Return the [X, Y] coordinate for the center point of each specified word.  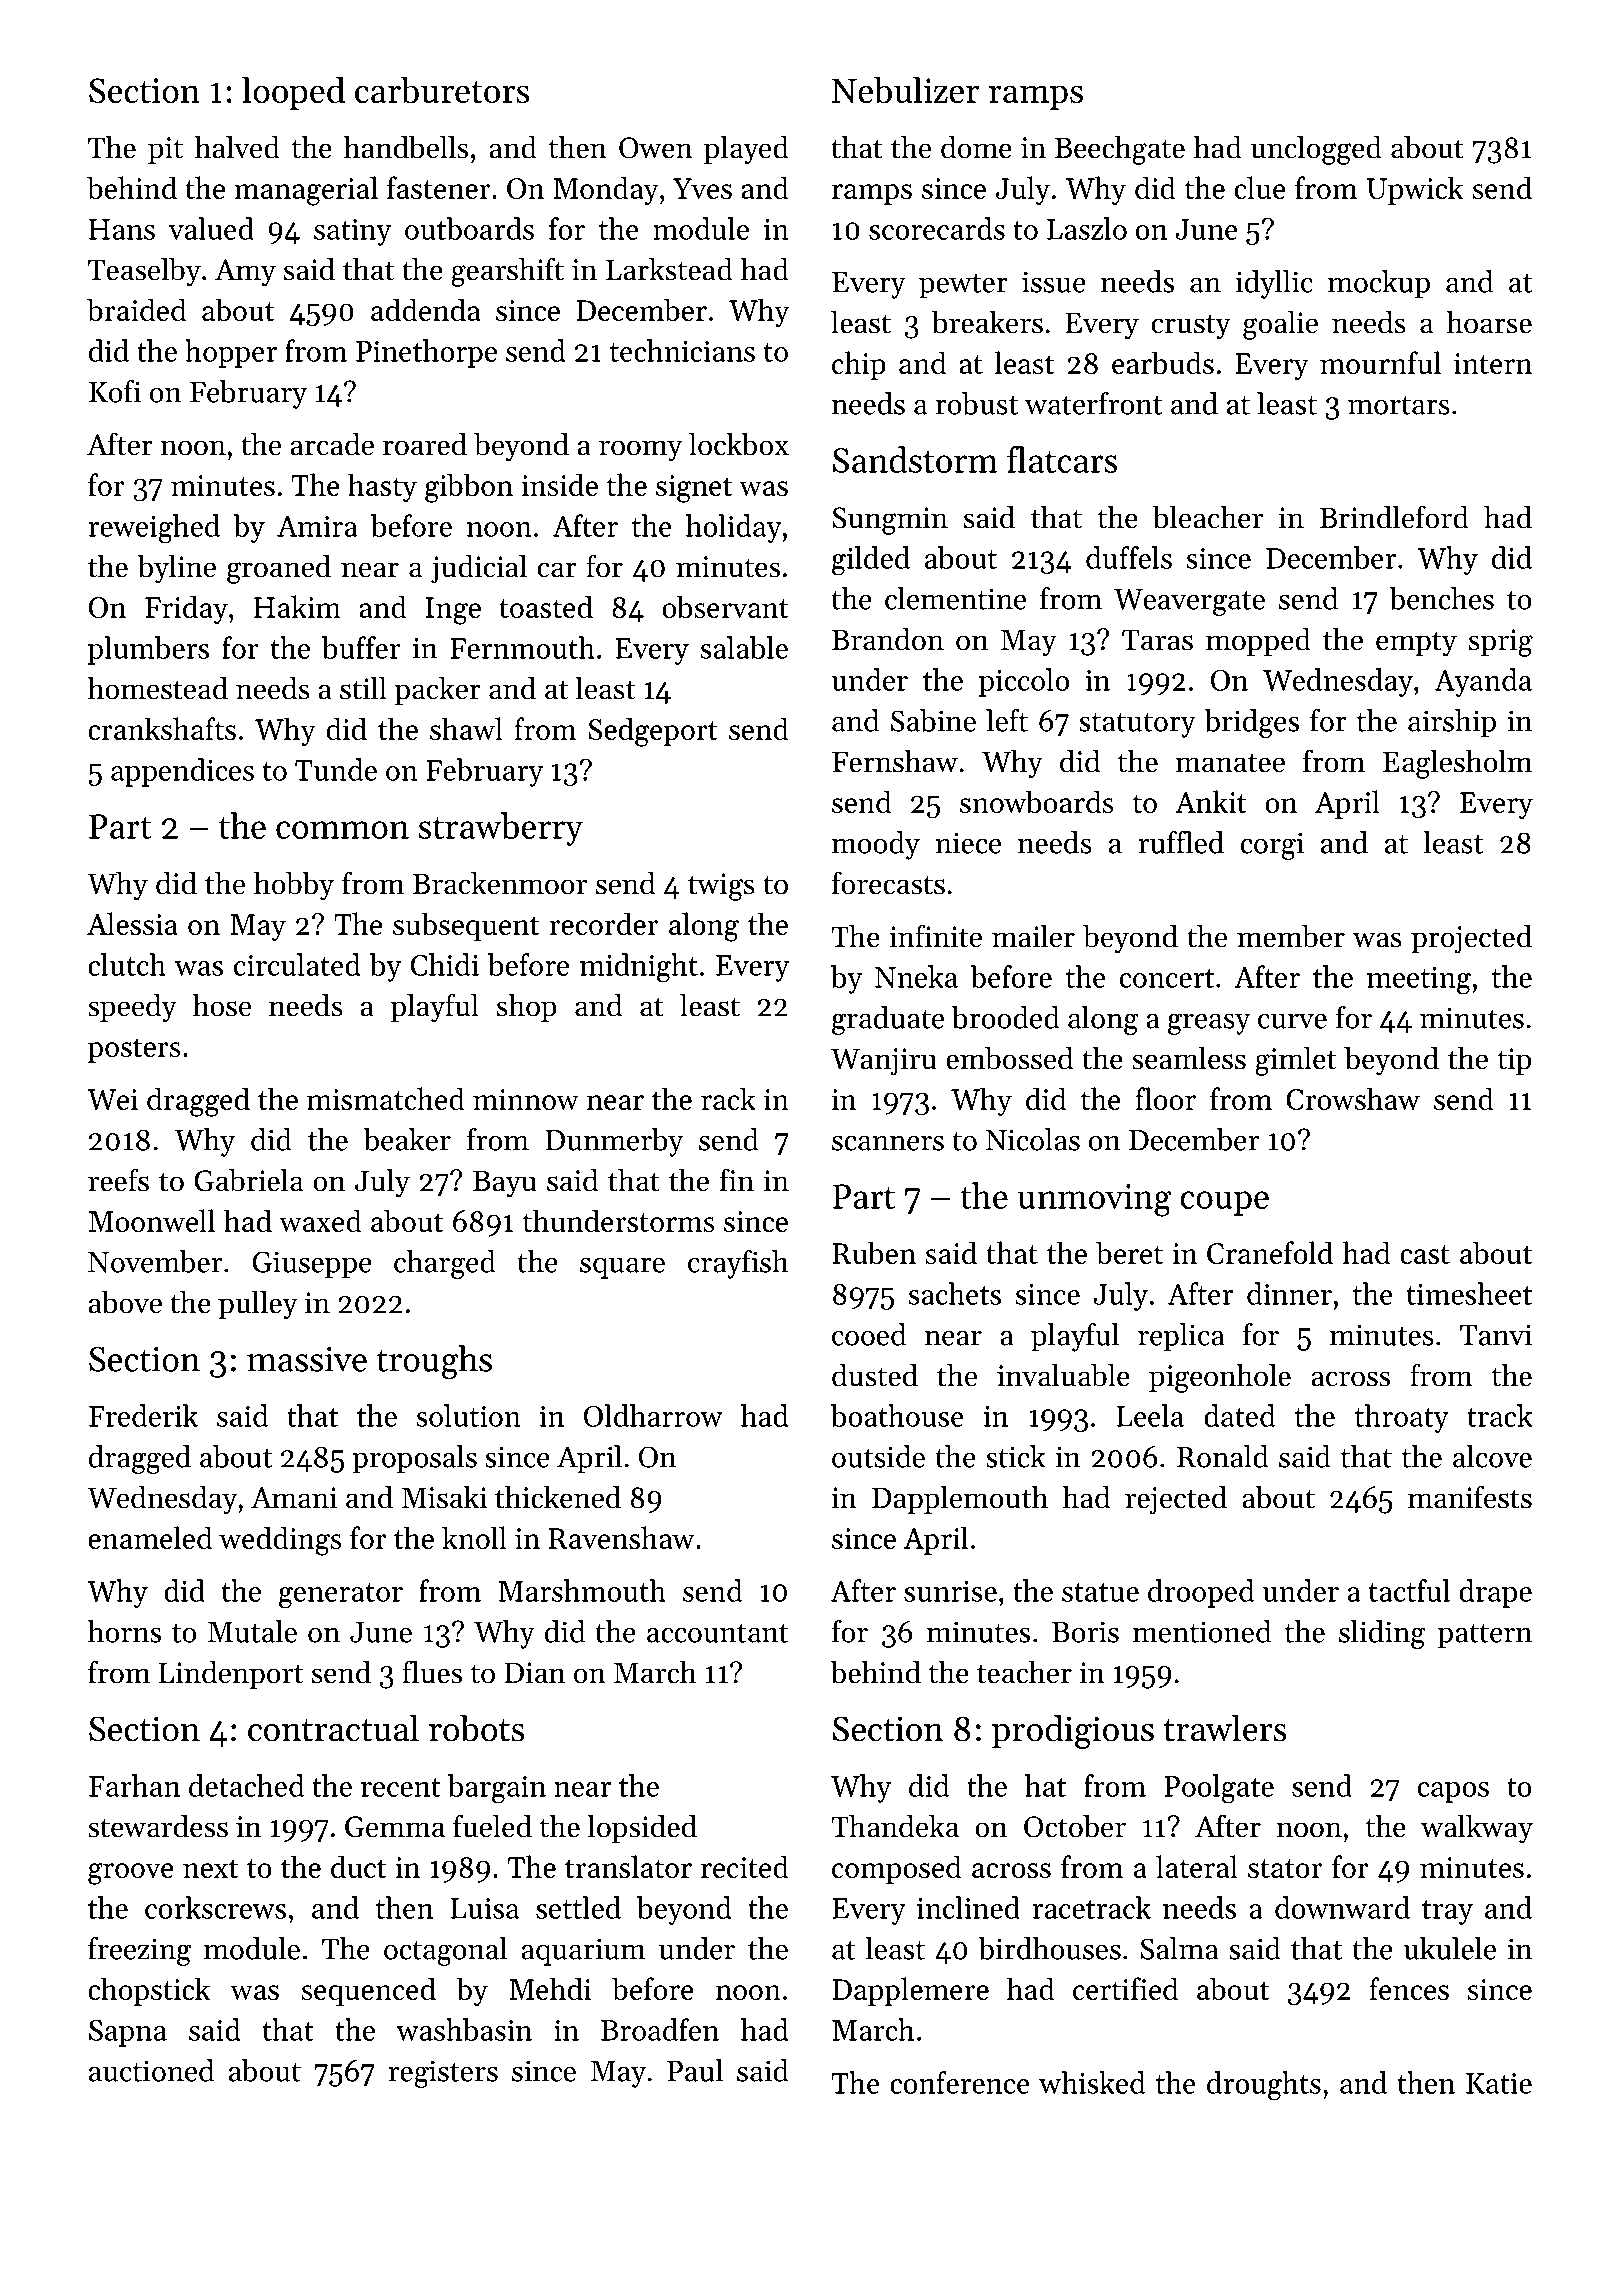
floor [1165, 1098]
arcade [332, 444]
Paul [695, 2070]
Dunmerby [614, 1142]
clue [1260, 187]
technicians [682, 350]
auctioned [151, 2070]
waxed [320, 1220]
